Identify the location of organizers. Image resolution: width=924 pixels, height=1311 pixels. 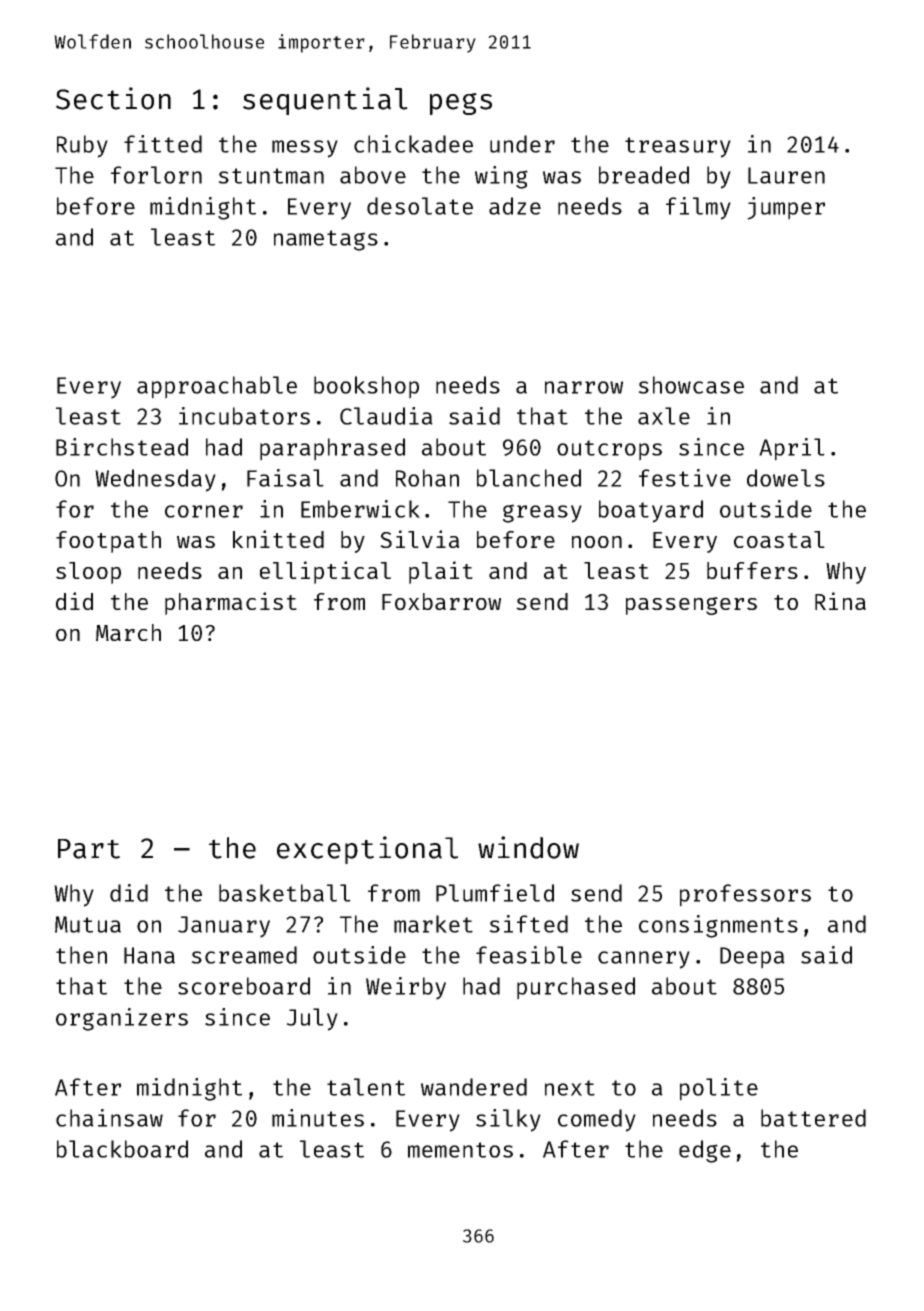
(122, 1019).
